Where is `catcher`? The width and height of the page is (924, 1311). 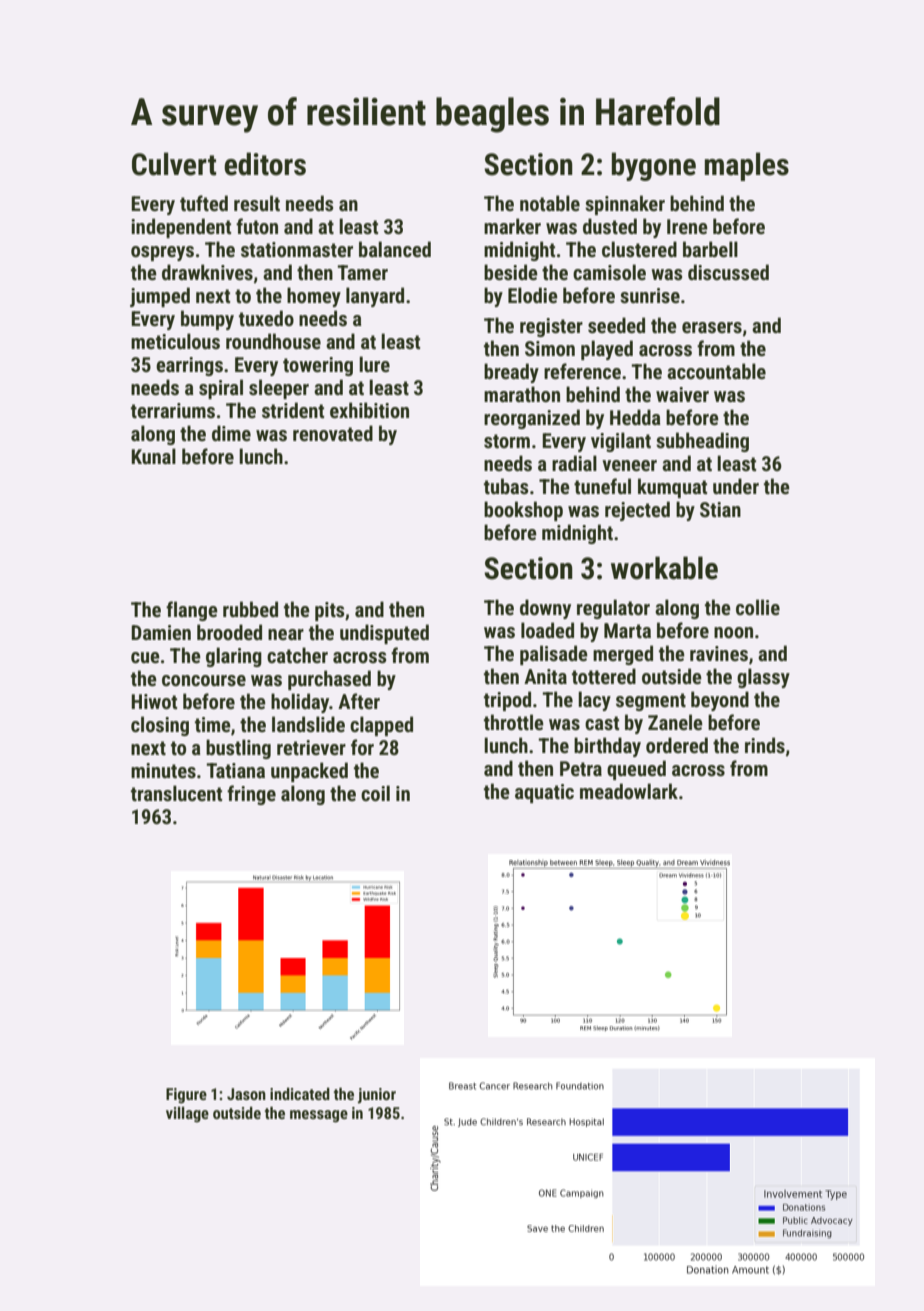 catcher is located at coordinates (297, 655).
